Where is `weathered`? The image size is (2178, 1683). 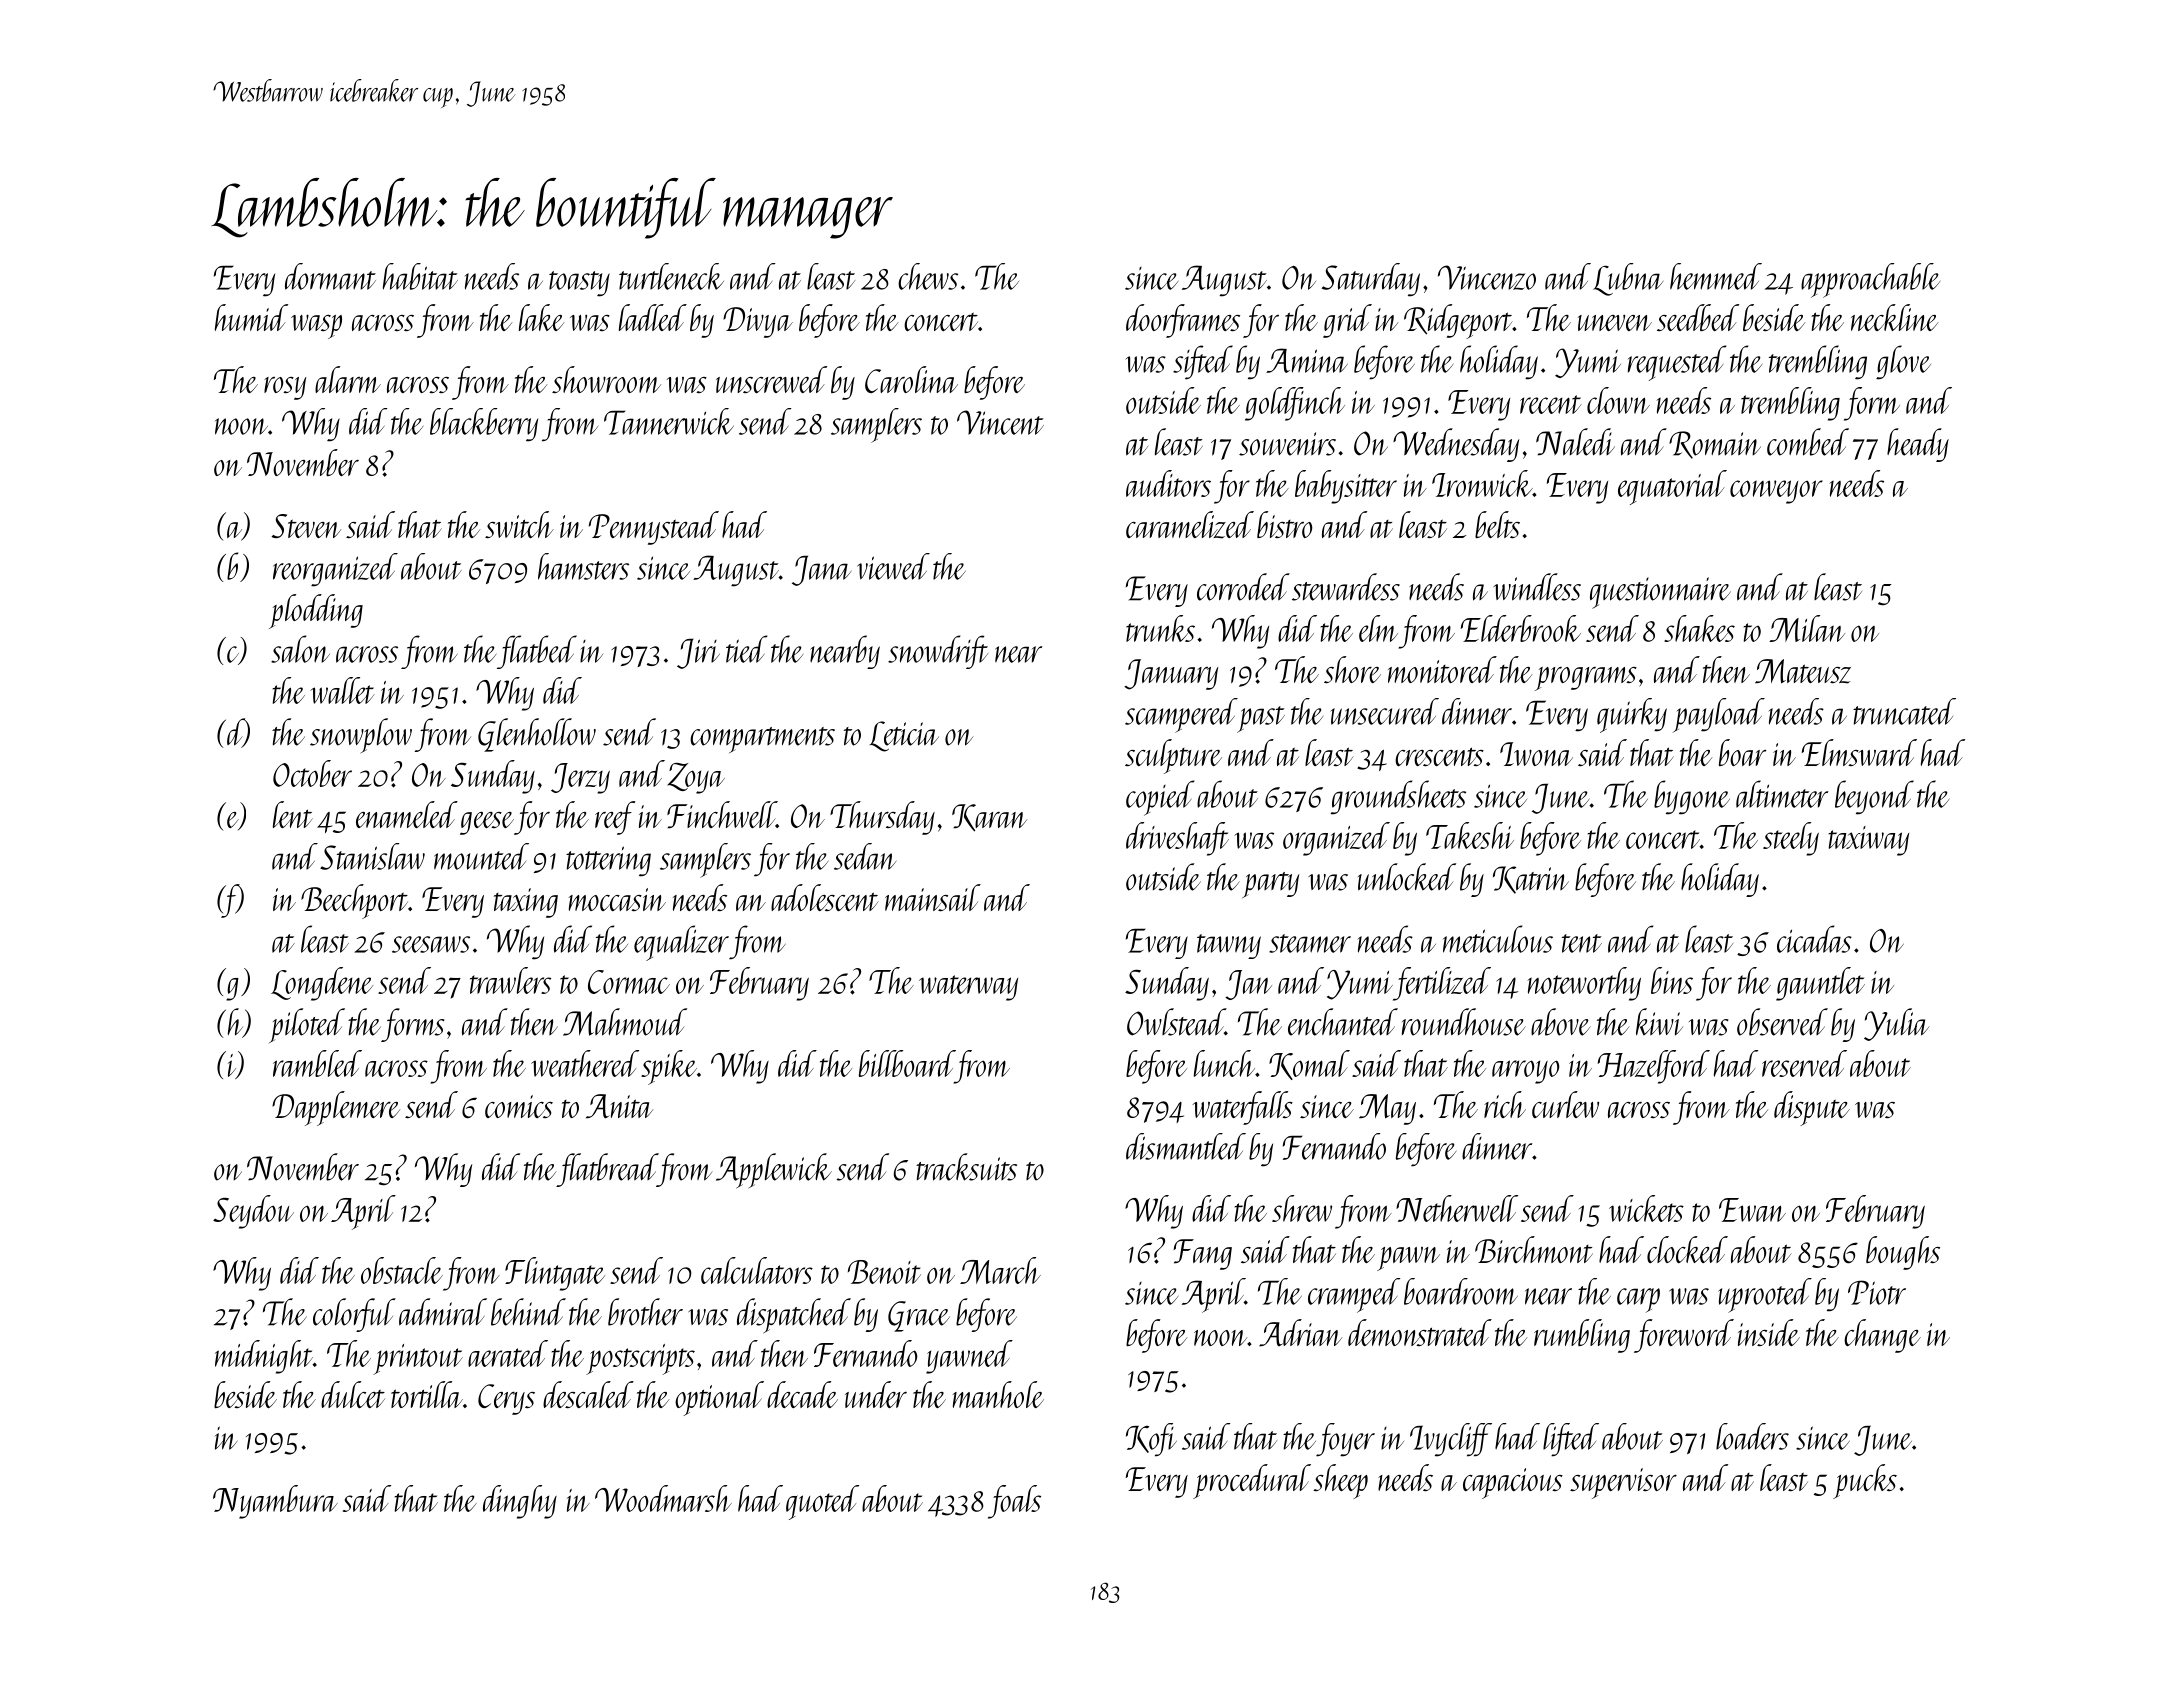 weathered is located at coordinates (585, 1063).
